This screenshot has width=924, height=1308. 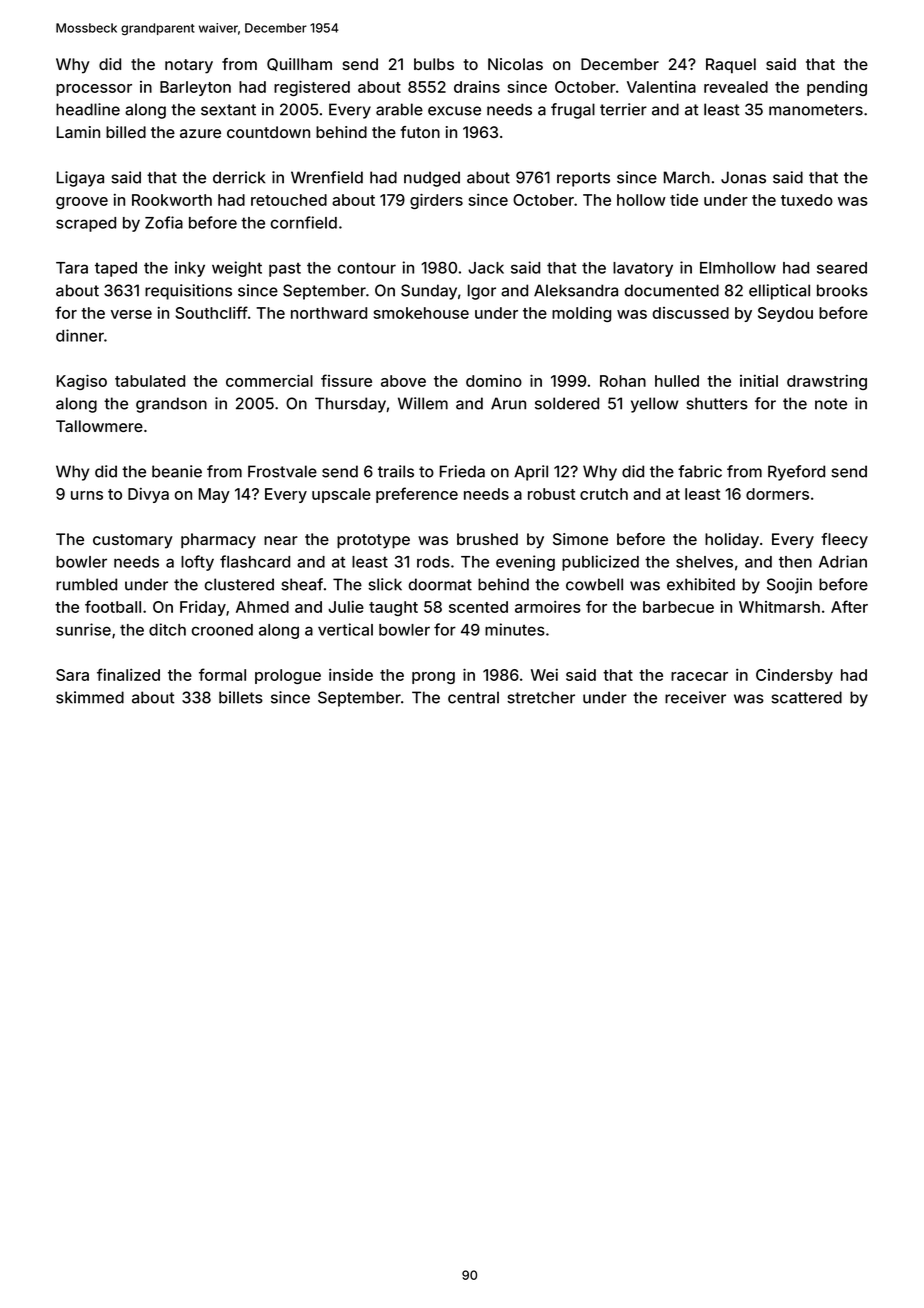 What do you see at coordinates (731, 66) in the screenshot?
I see `Raquel` at bounding box center [731, 66].
